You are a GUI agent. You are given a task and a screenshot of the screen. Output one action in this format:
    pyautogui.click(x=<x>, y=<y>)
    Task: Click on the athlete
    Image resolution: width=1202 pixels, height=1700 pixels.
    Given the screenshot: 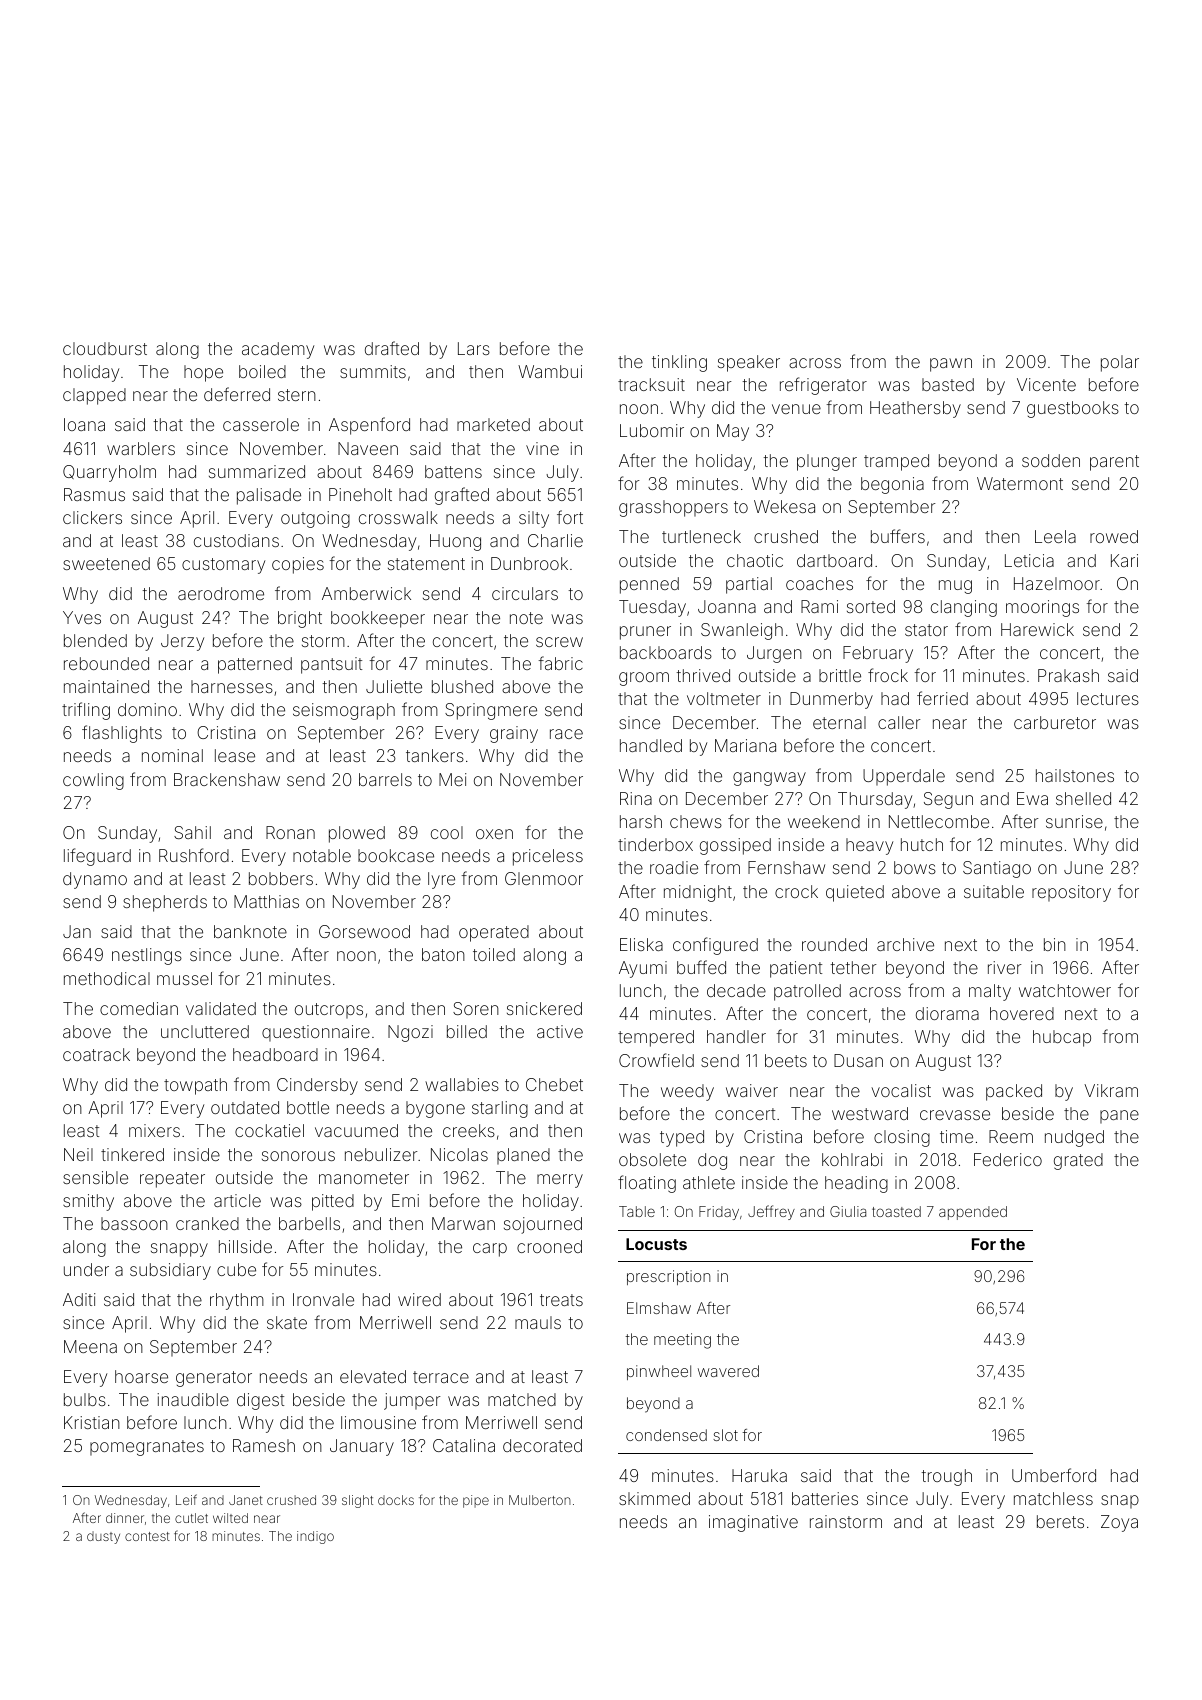 What is the action you would take?
    pyautogui.click(x=709, y=1182)
